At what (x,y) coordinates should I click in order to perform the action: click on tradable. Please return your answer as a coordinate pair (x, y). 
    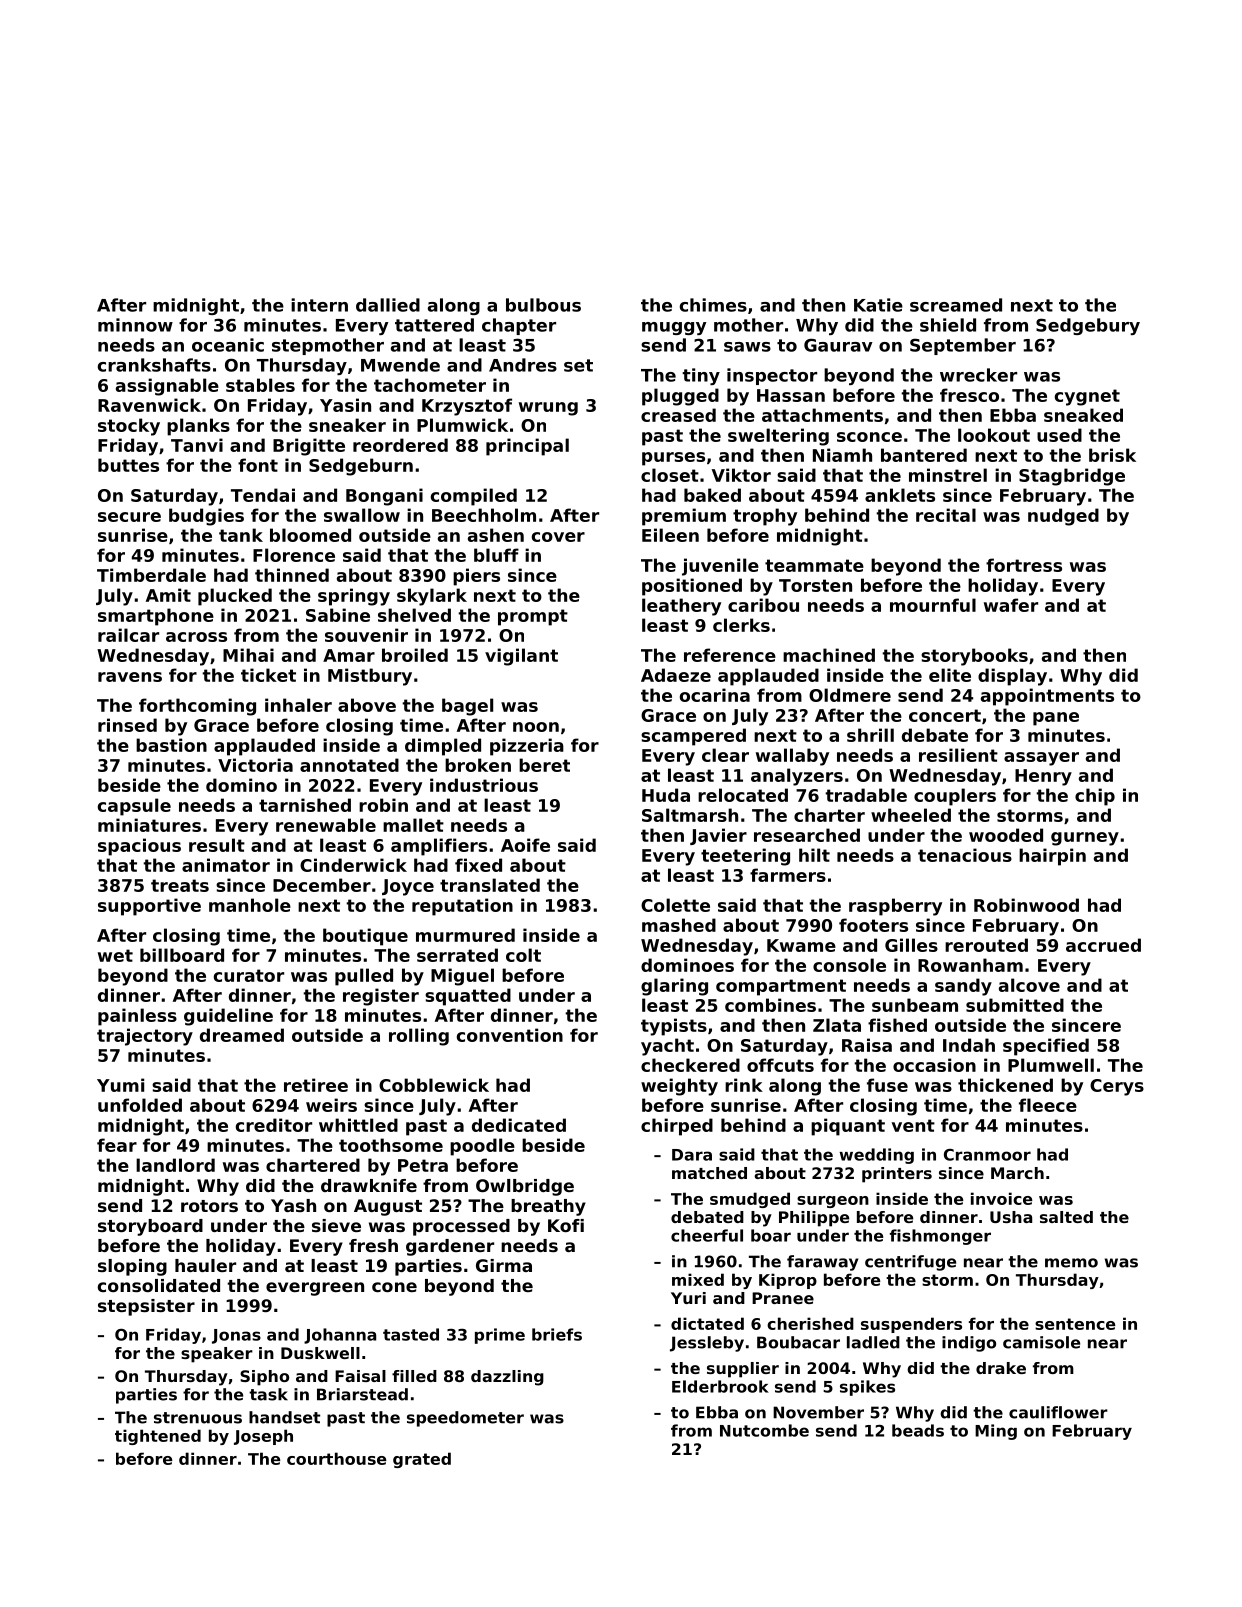
    Looking at the image, I should click on (866, 795).
